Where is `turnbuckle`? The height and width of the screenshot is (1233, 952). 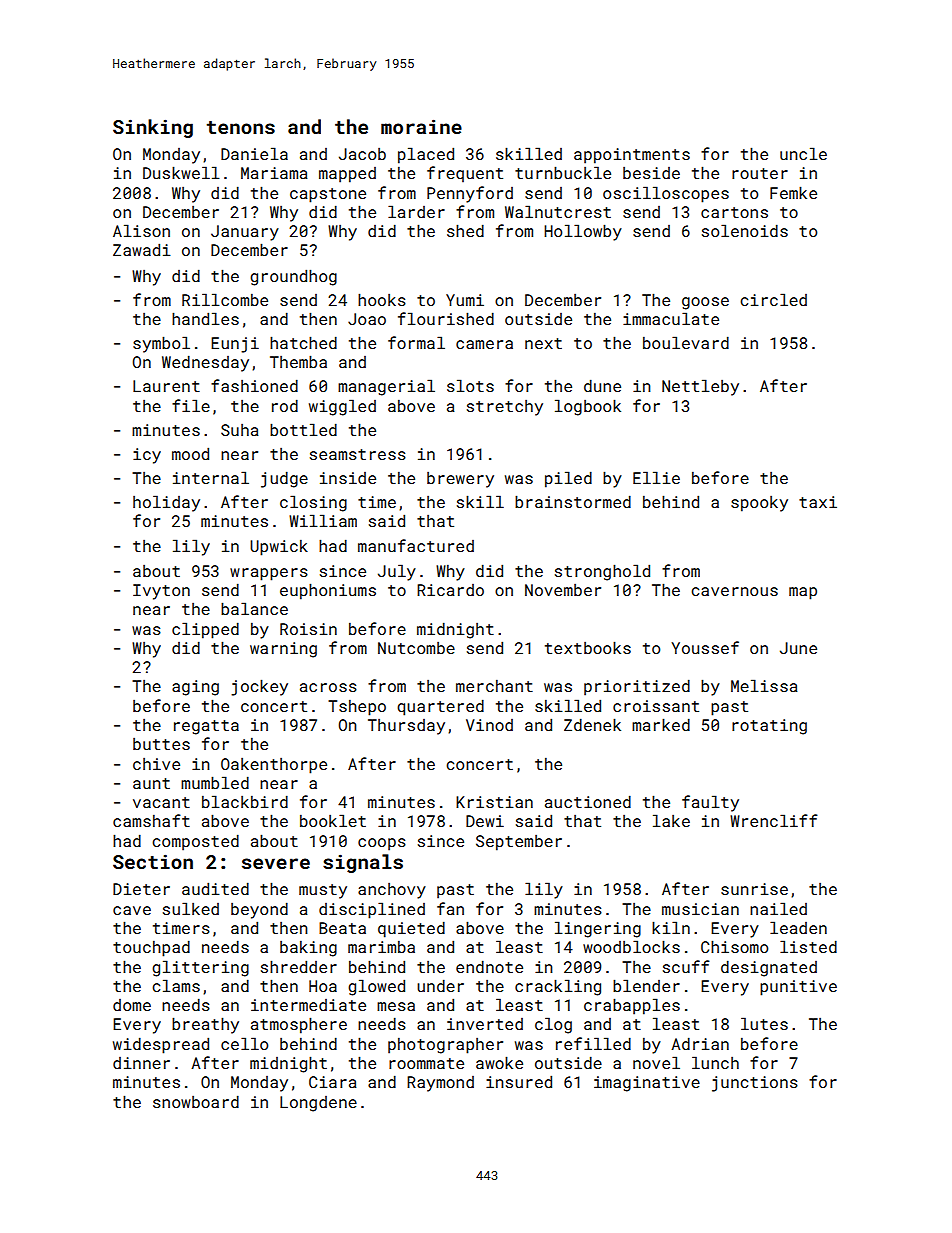
turnbuckle is located at coordinates (563, 172).
